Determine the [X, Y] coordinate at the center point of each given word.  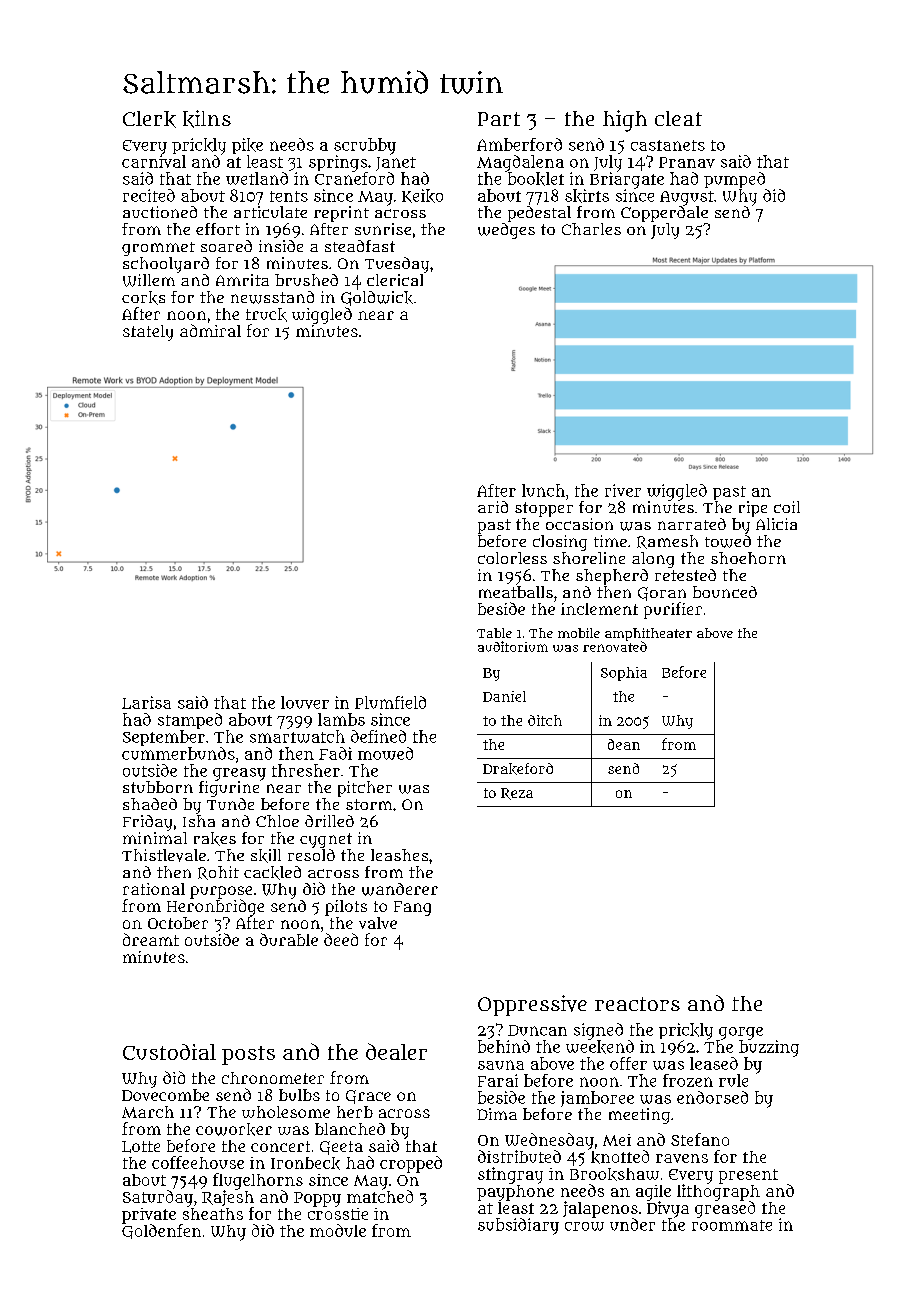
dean [624, 744]
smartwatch [297, 736]
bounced [725, 592]
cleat [678, 118]
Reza [517, 794]
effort [218, 229]
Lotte [141, 1147]
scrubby [365, 146]
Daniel [504, 696]
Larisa [146, 702]
